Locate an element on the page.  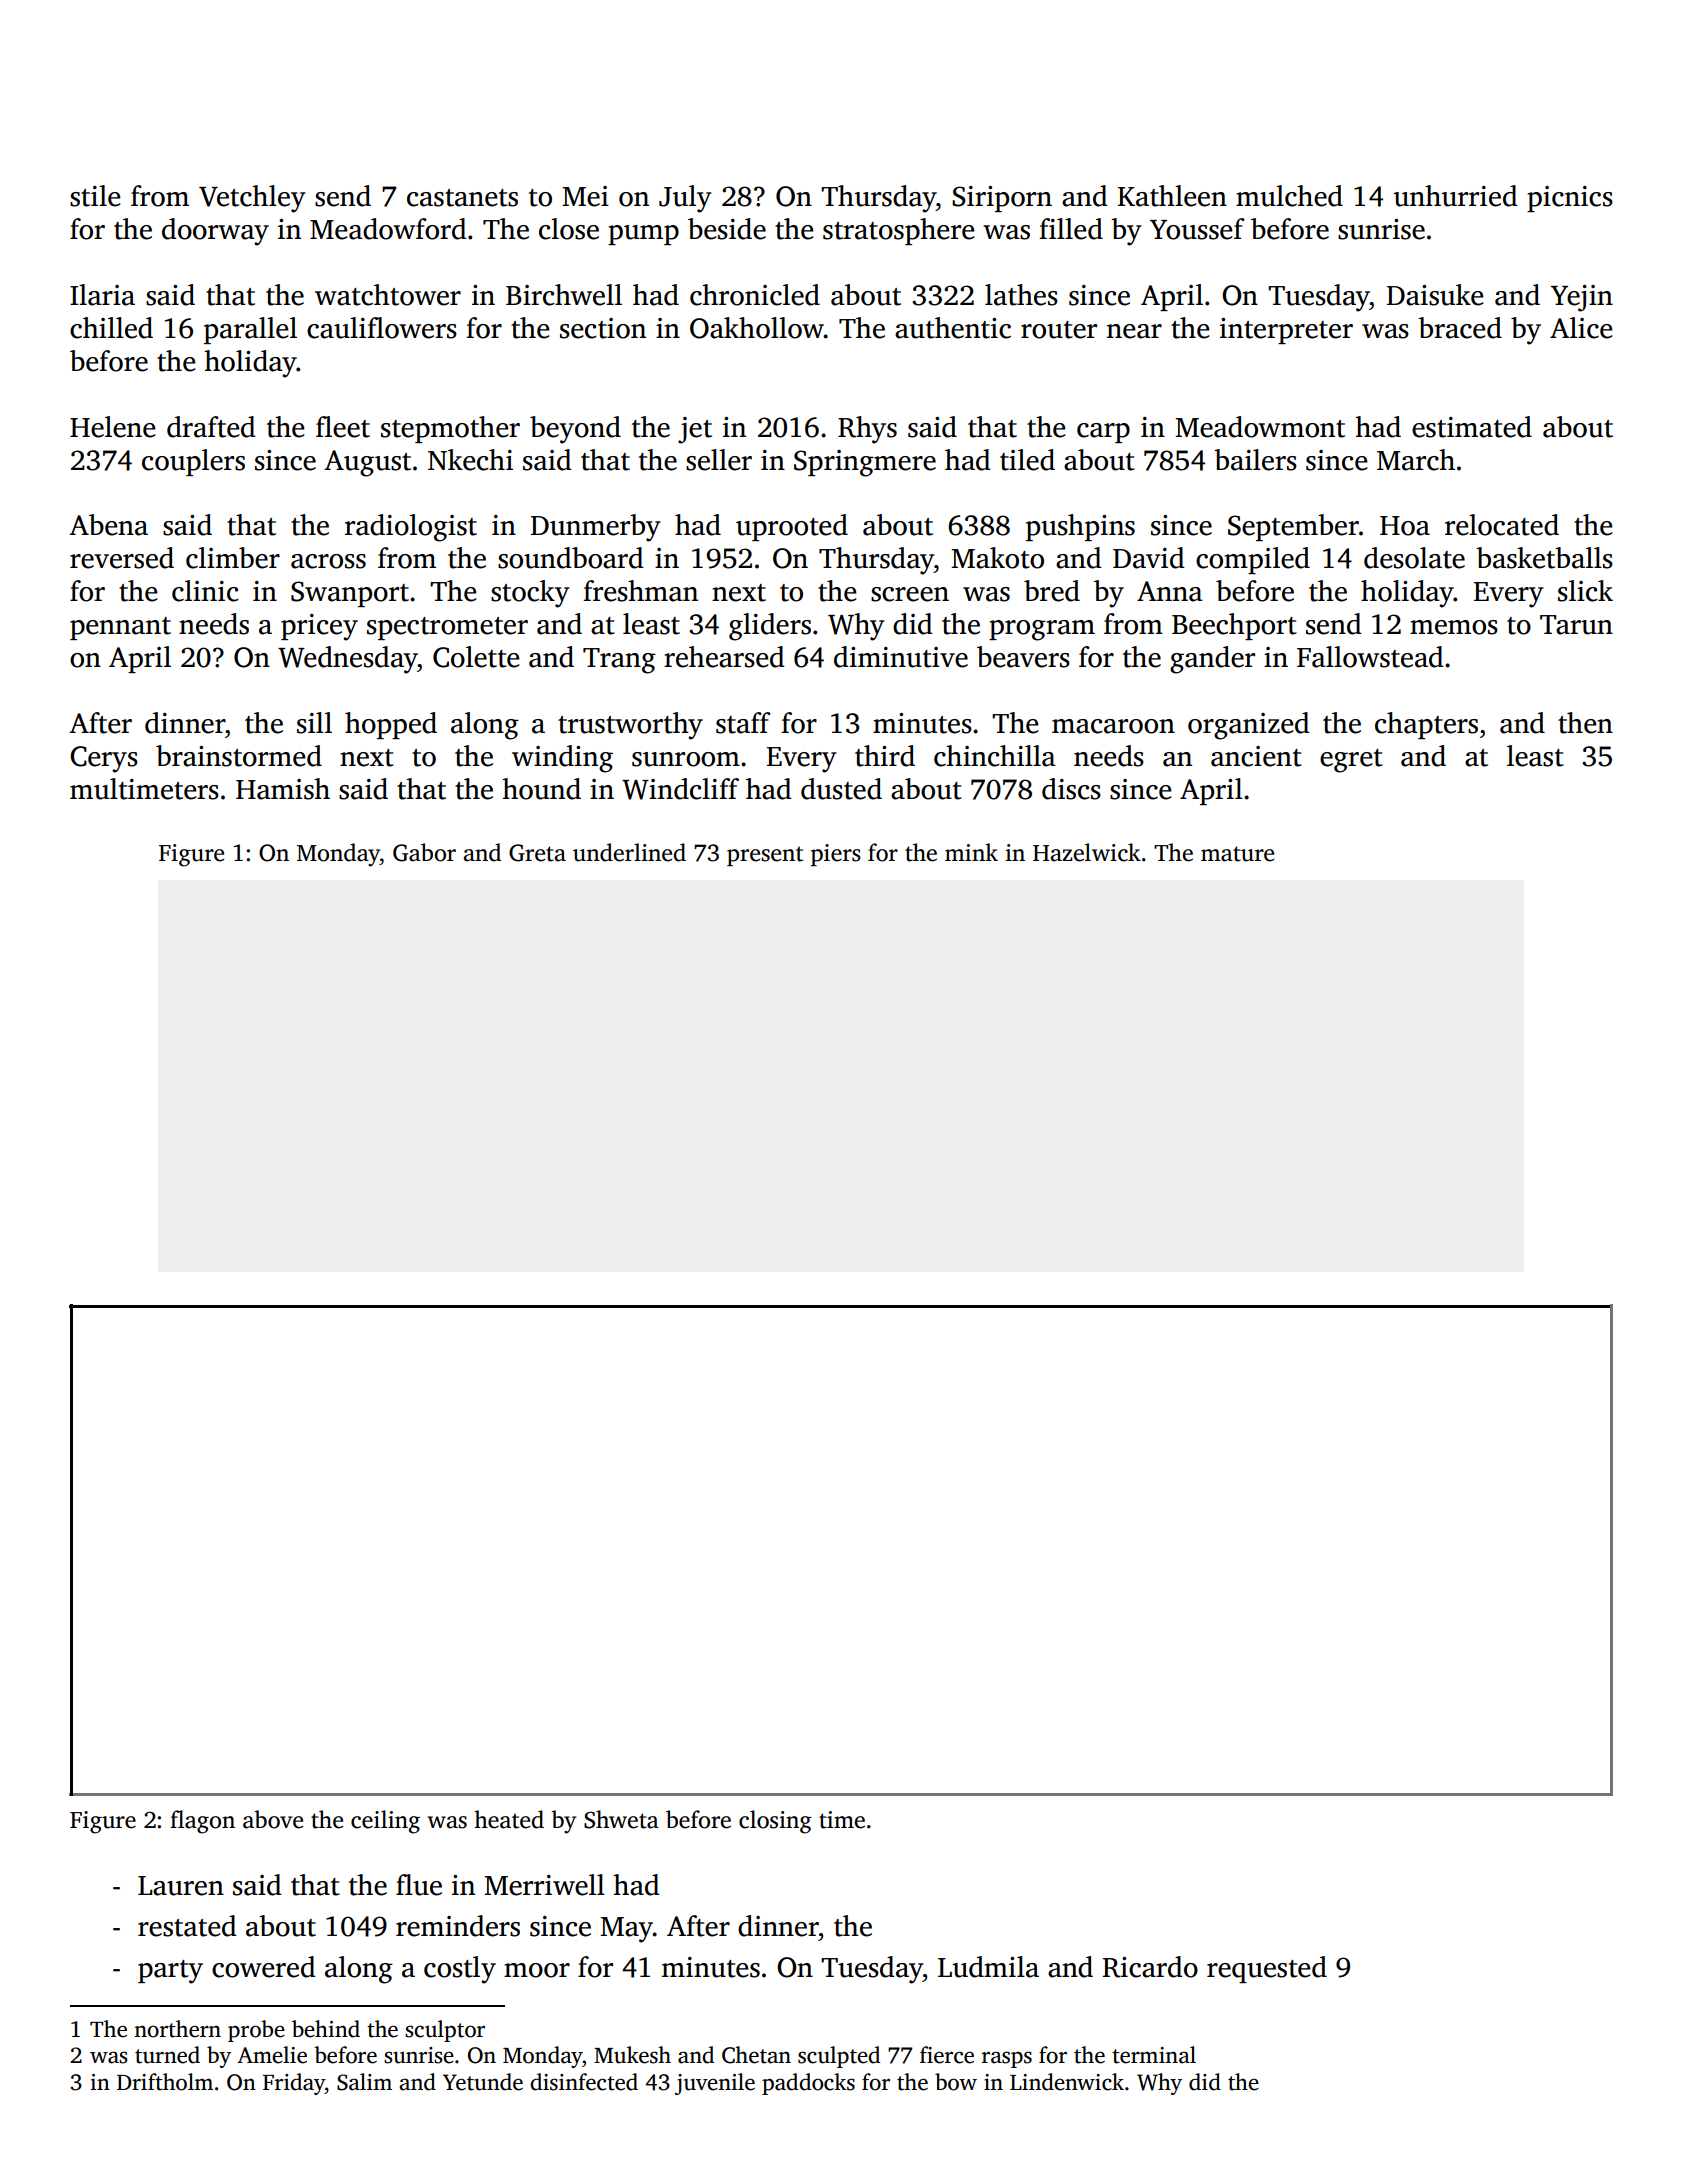
Makoto is located at coordinates (997, 558).
